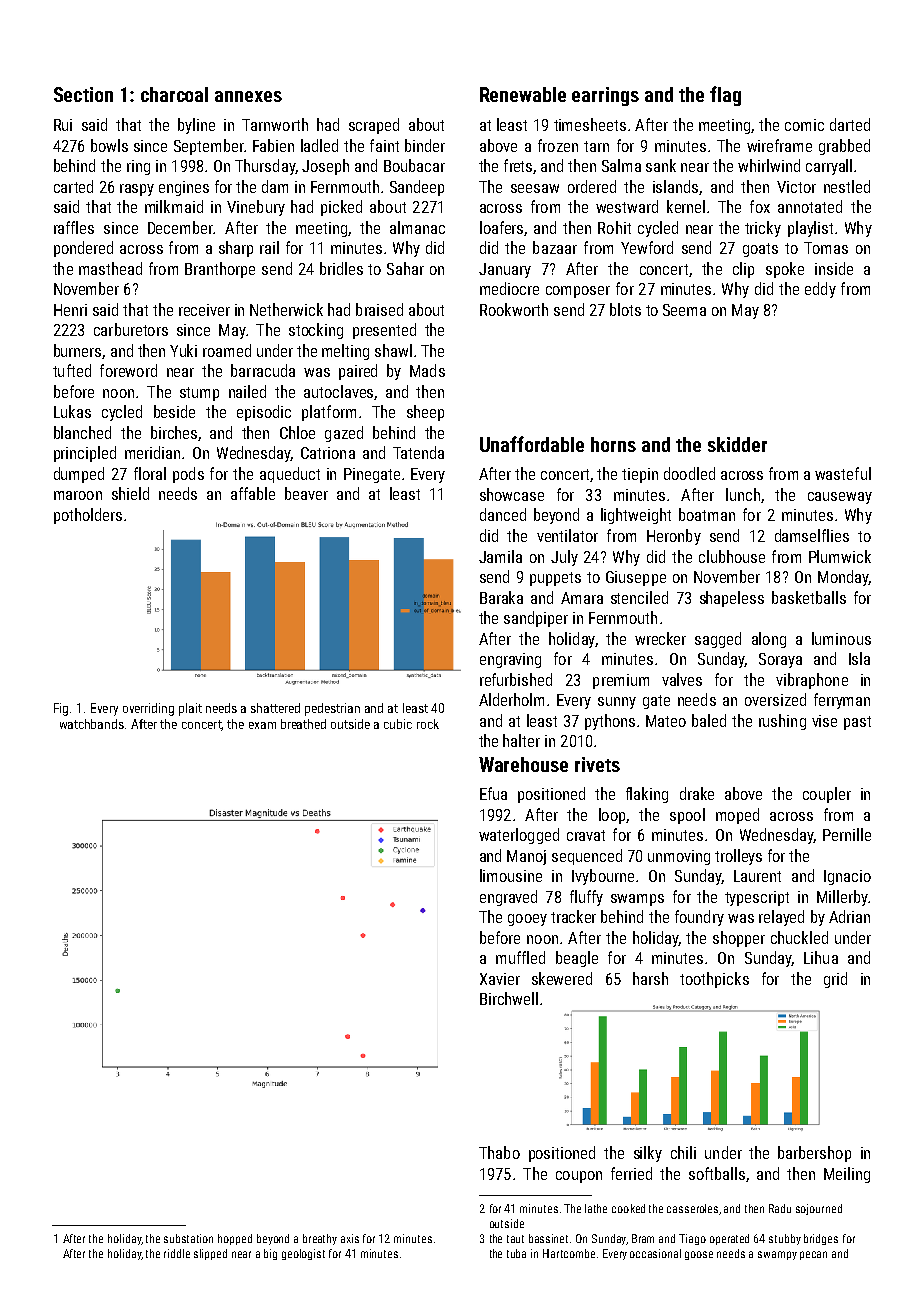  I want to click on dumped, so click(79, 475).
